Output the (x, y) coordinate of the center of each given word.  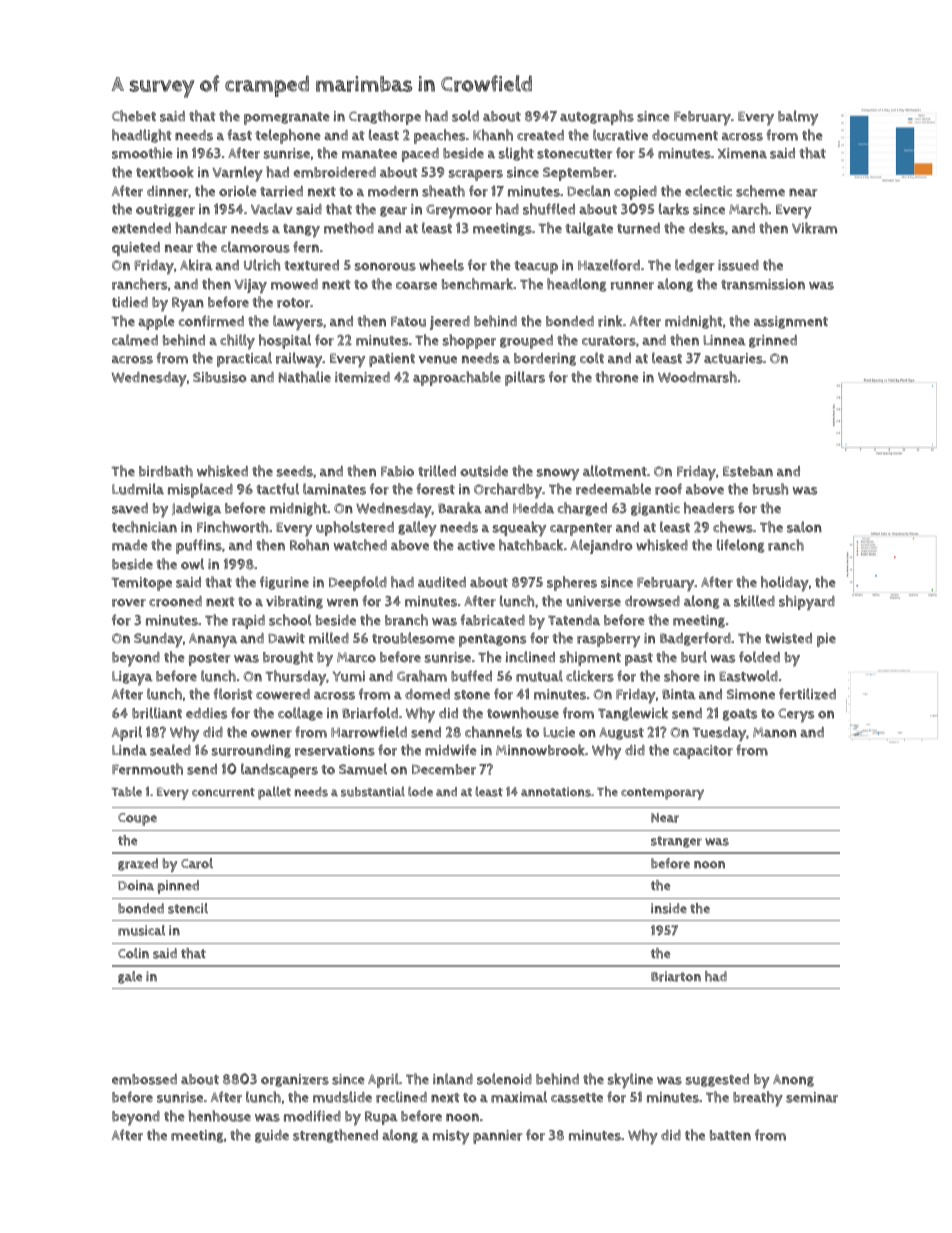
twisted (788, 638)
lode (420, 791)
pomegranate (286, 118)
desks (707, 228)
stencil (188, 908)
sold (465, 116)
